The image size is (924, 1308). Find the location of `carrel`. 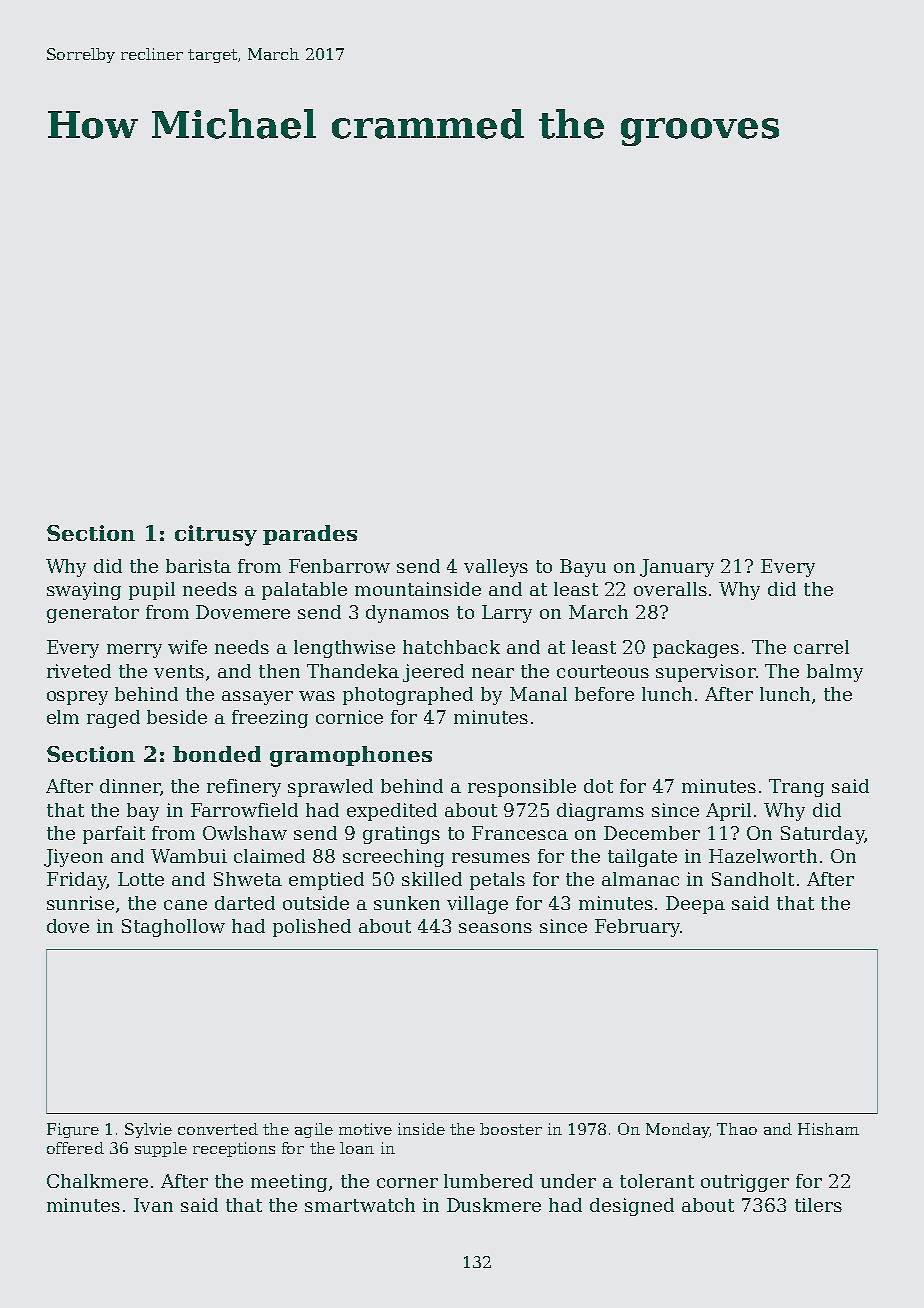

carrel is located at coordinates (821, 647).
